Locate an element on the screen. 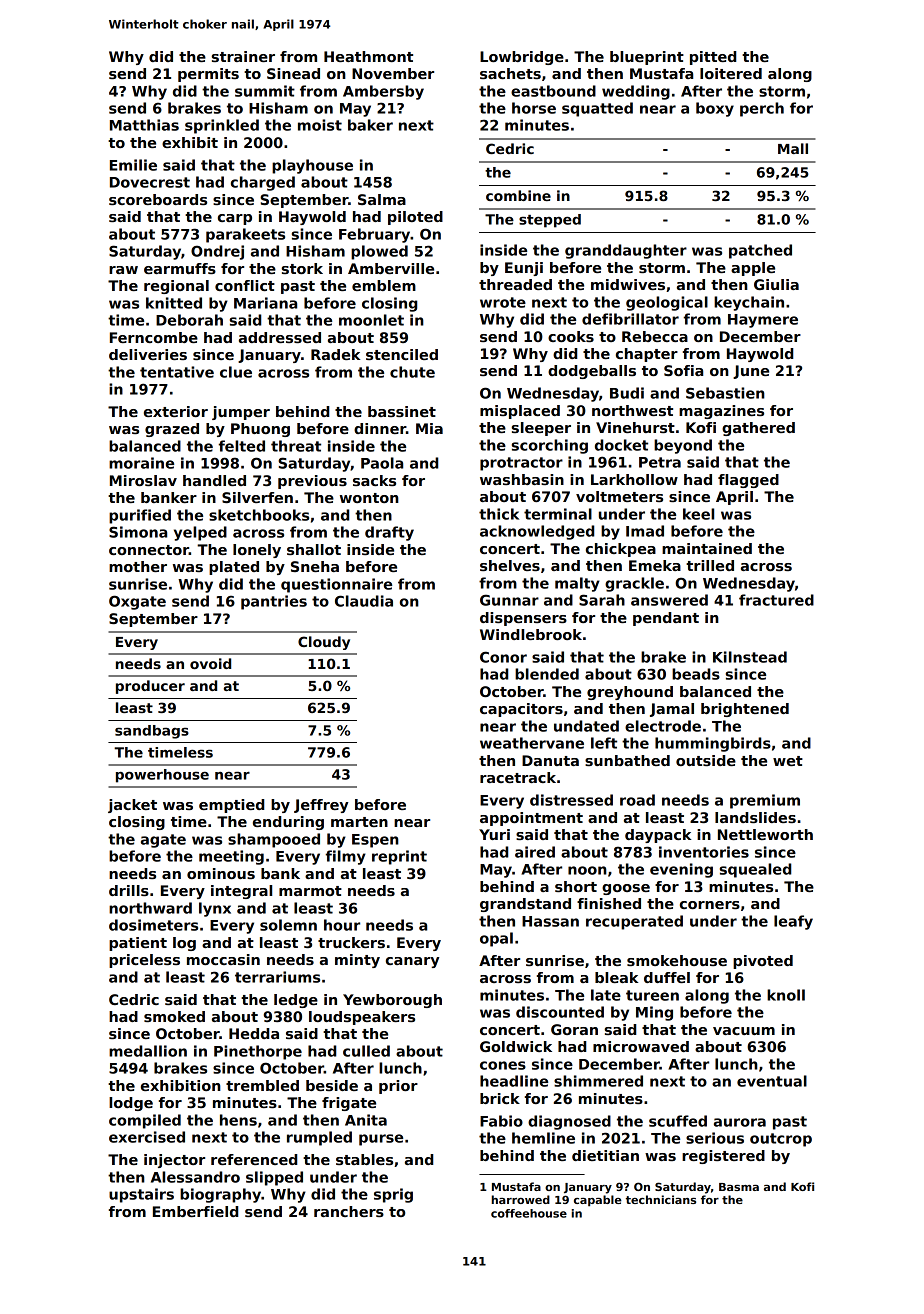  technicians is located at coordinates (661, 1199).
